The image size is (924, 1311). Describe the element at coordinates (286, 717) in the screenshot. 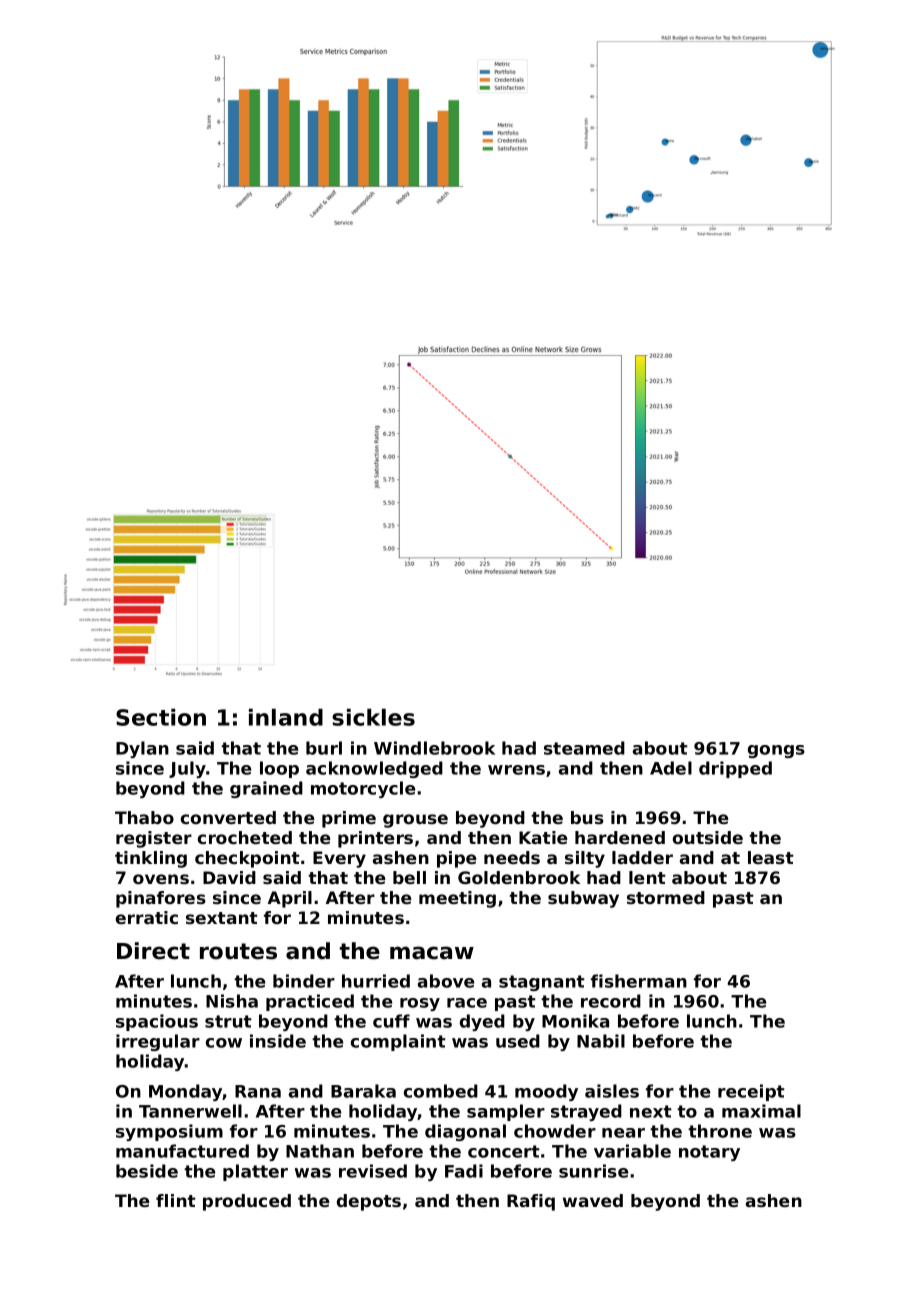

I see `inland` at that location.
